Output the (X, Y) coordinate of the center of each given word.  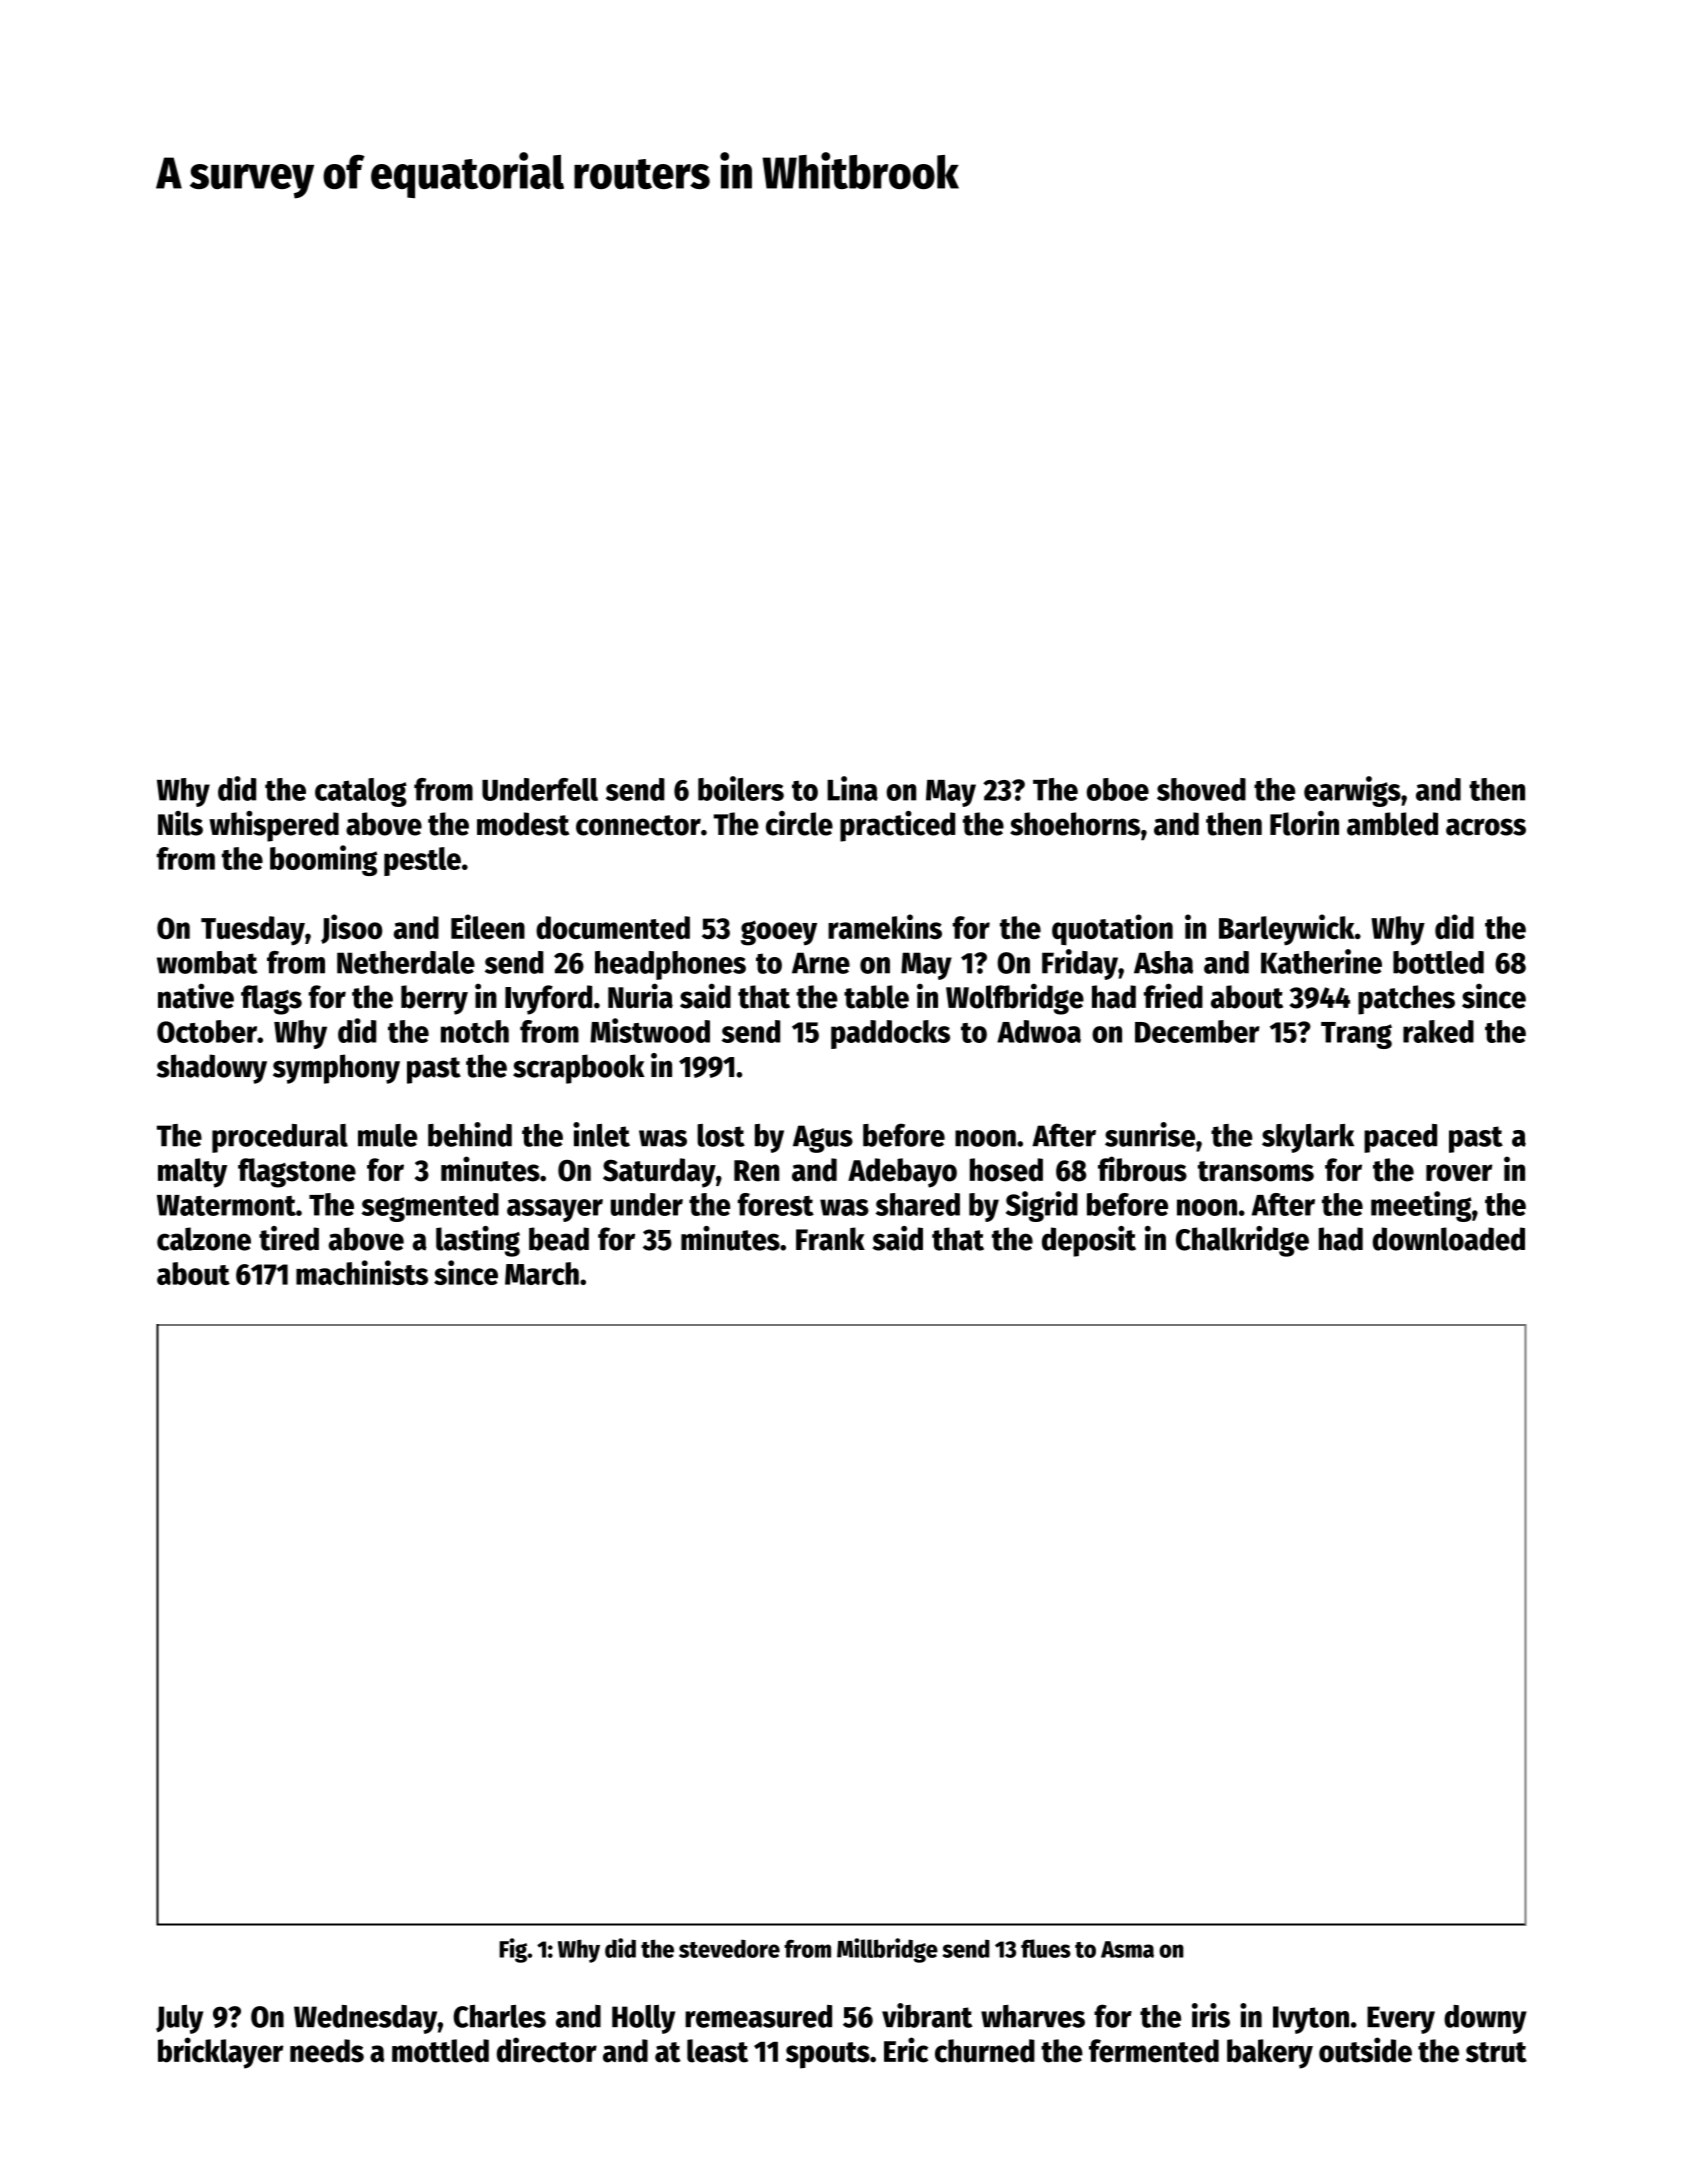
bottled (1438, 962)
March (542, 1273)
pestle (422, 861)
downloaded (1448, 1239)
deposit (1089, 1241)
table (876, 997)
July (179, 2019)
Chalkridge (1242, 1241)
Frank (830, 1239)
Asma (1127, 1949)
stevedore (729, 1948)
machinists (362, 1272)
